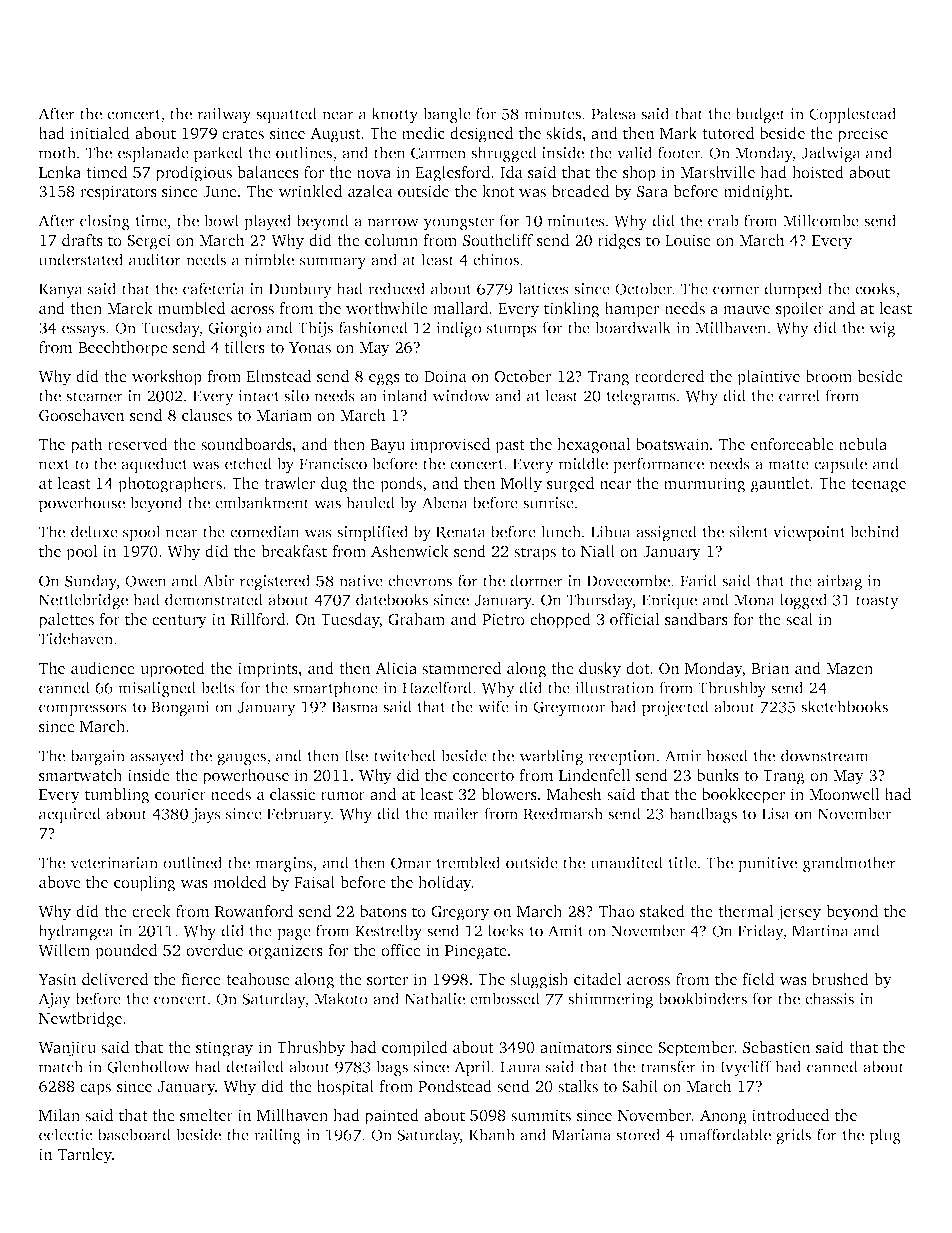 The image size is (952, 1233). Describe the element at coordinates (94, 531) in the document. I see `deluxe` at that location.
